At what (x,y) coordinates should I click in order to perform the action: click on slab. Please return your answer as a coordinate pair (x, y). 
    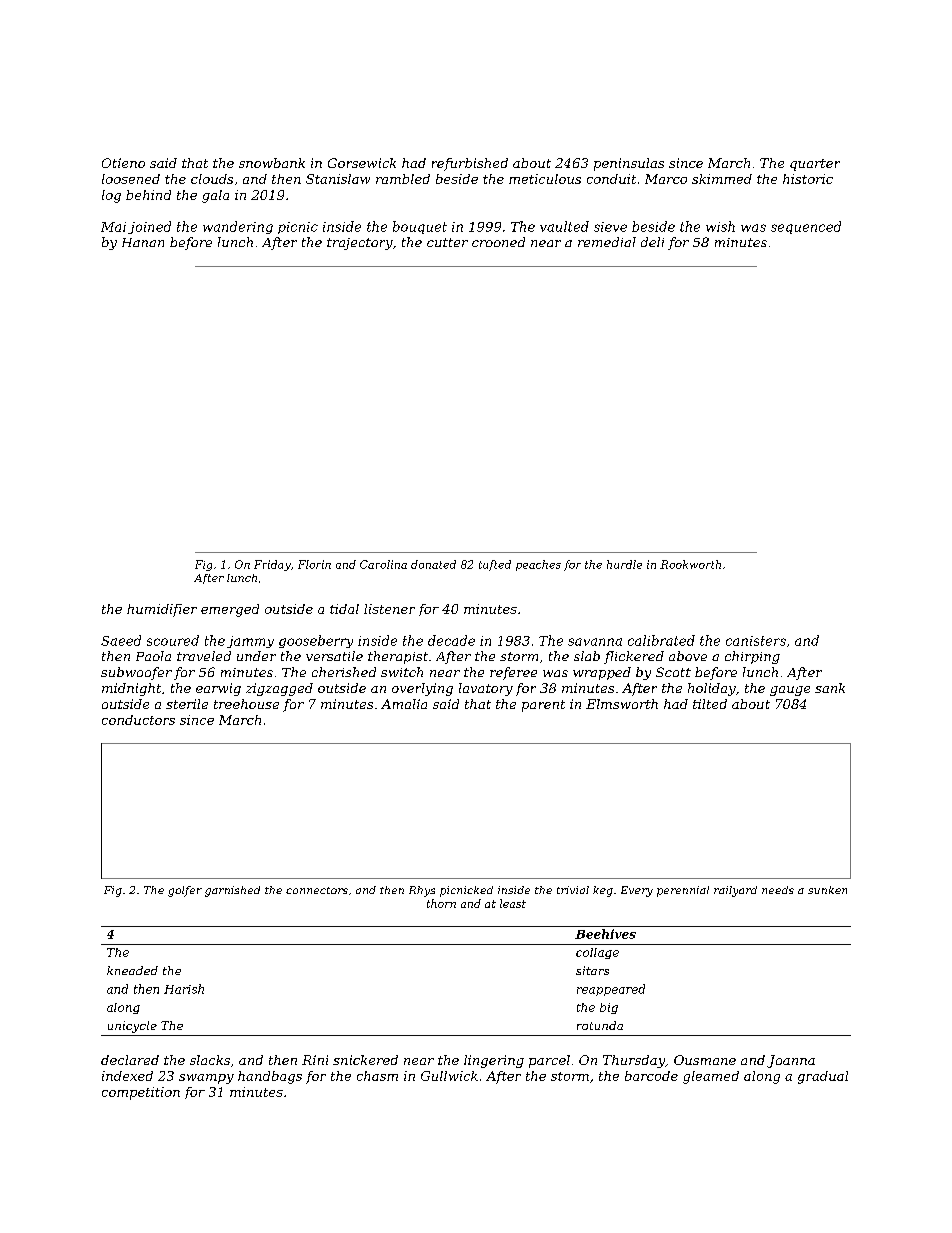
    Looking at the image, I should click on (587, 656).
